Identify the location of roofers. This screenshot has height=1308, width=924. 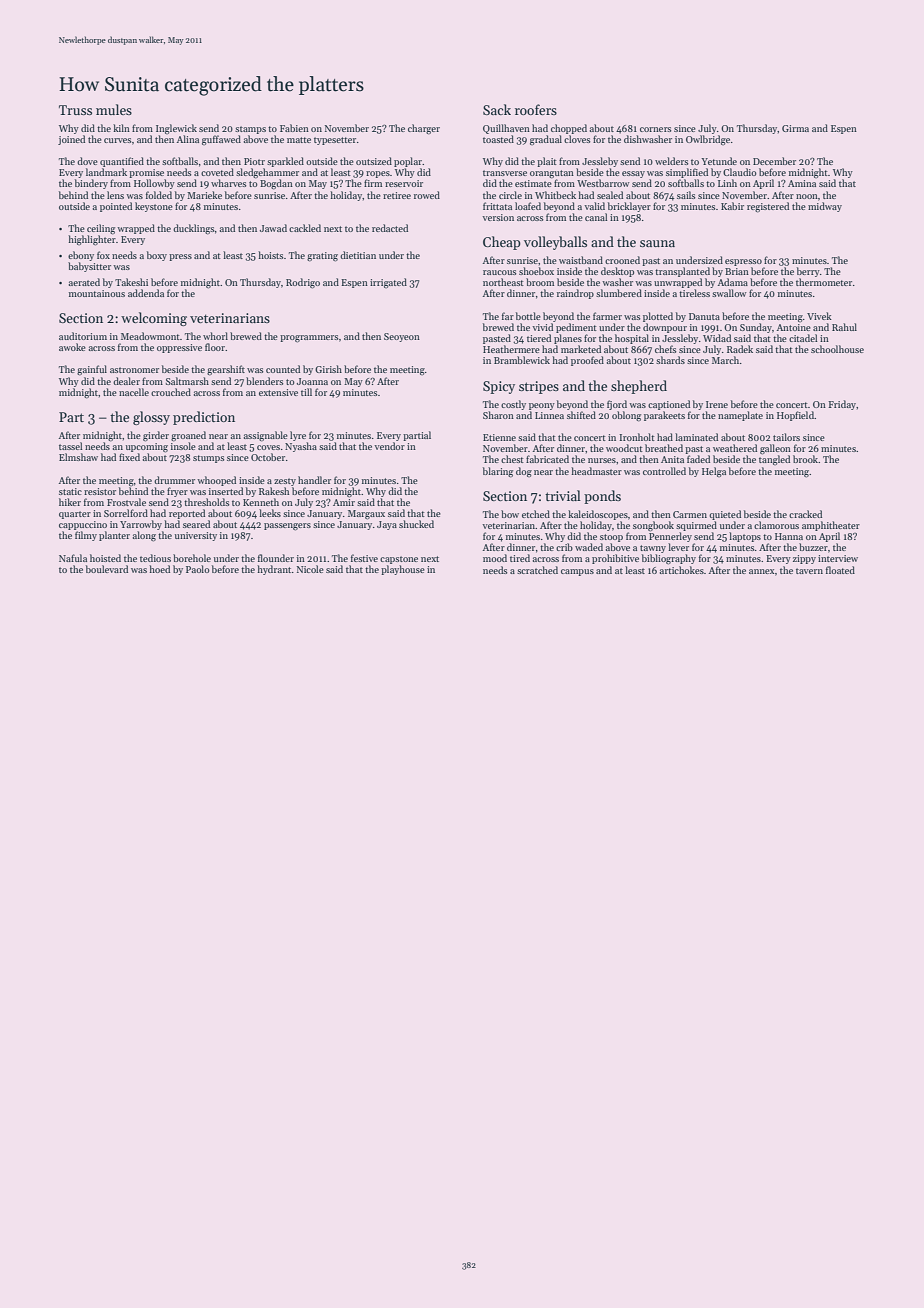
(536, 109).
